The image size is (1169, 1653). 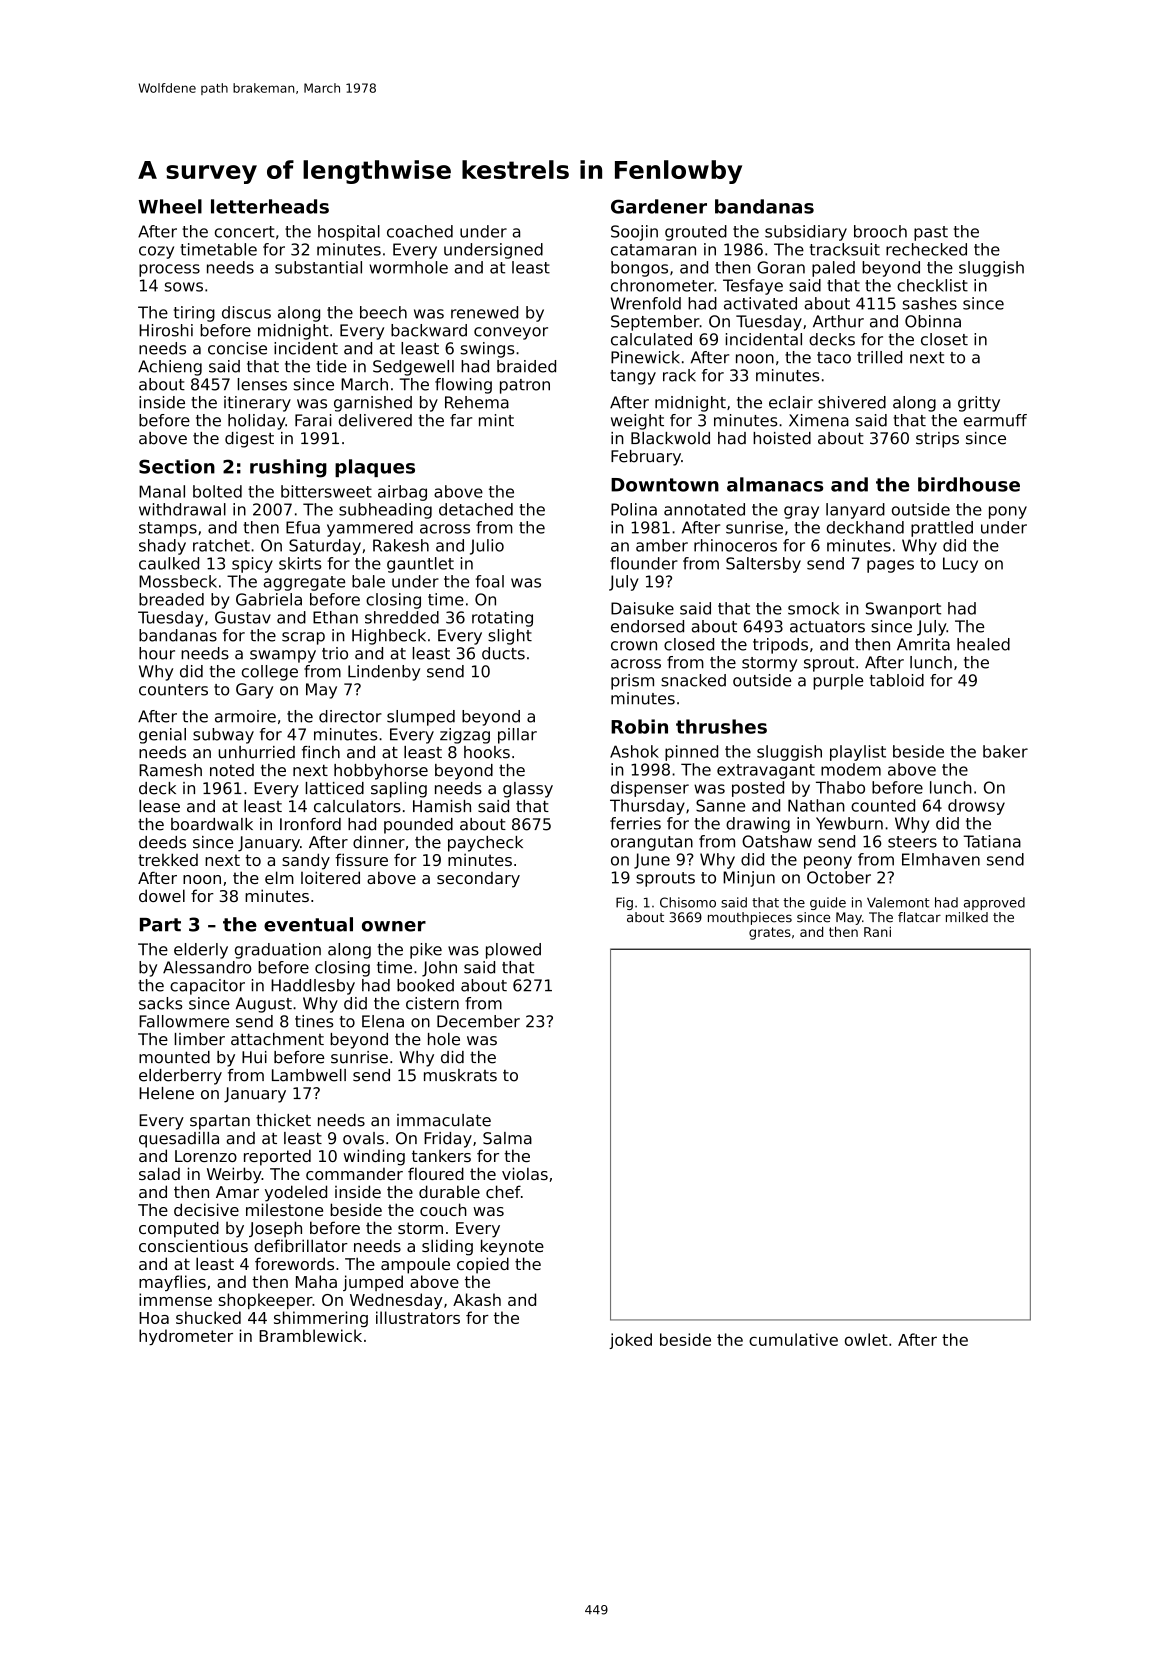 I want to click on owlet, so click(x=866, y=1339).
